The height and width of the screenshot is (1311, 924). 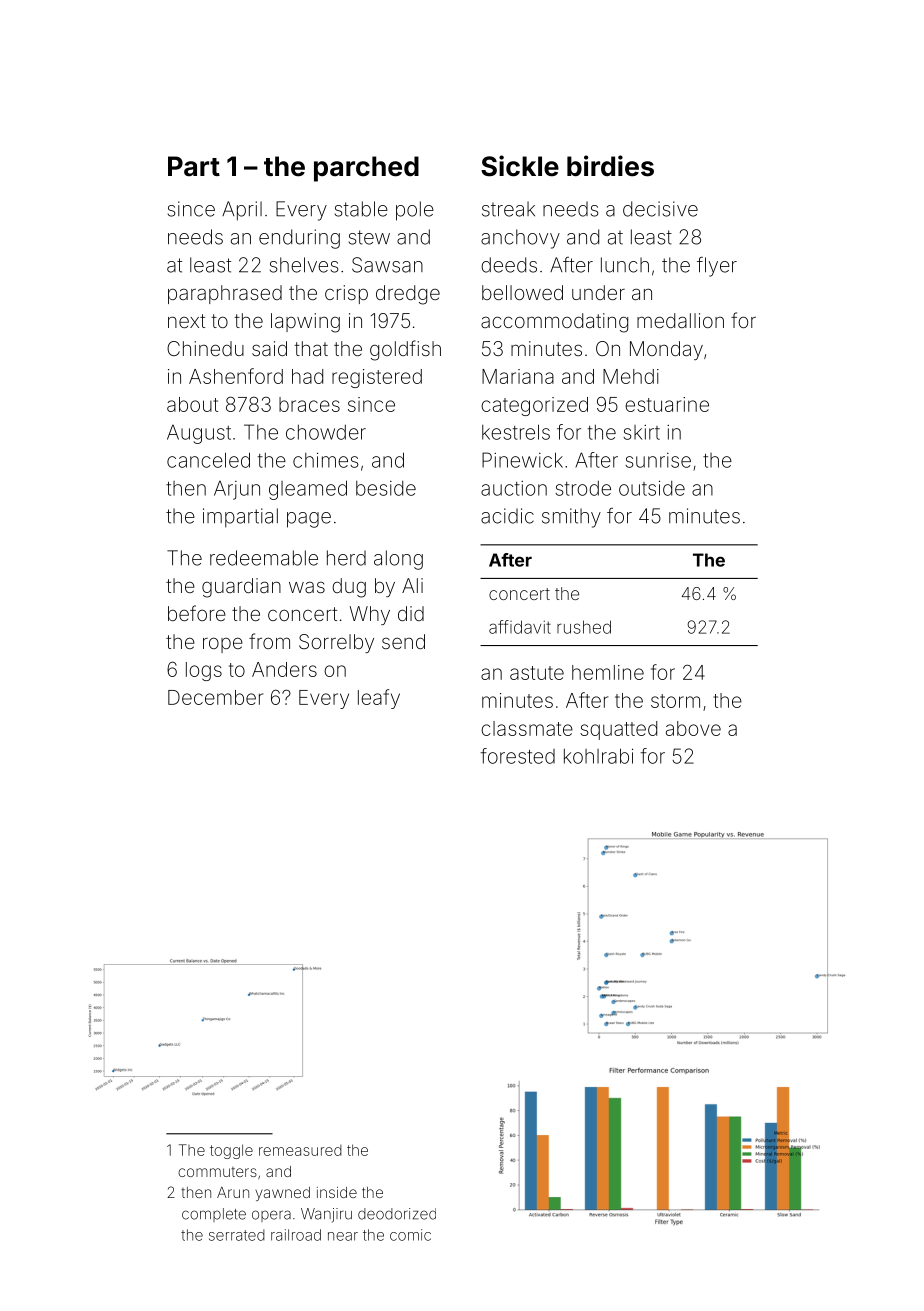 What do you see at coordinates (217, 1172) in the screenshot?
I see `commuters` at bounding box center [217, 1172].
